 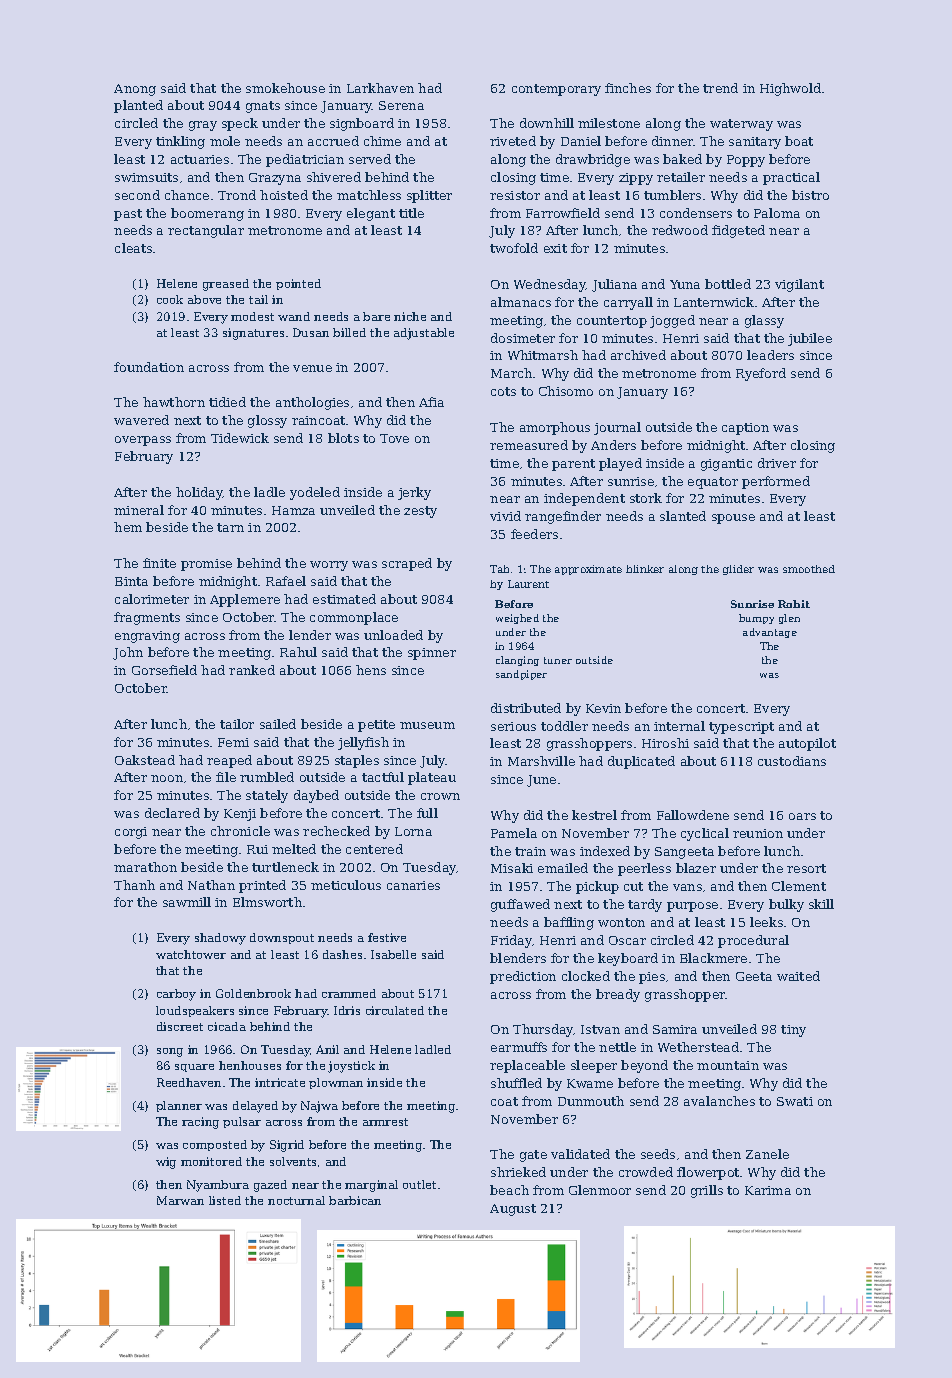 What do you see at coordinates (414, 493) in the screenshot?
I see `jerky` at bounding box center [414, 493].
